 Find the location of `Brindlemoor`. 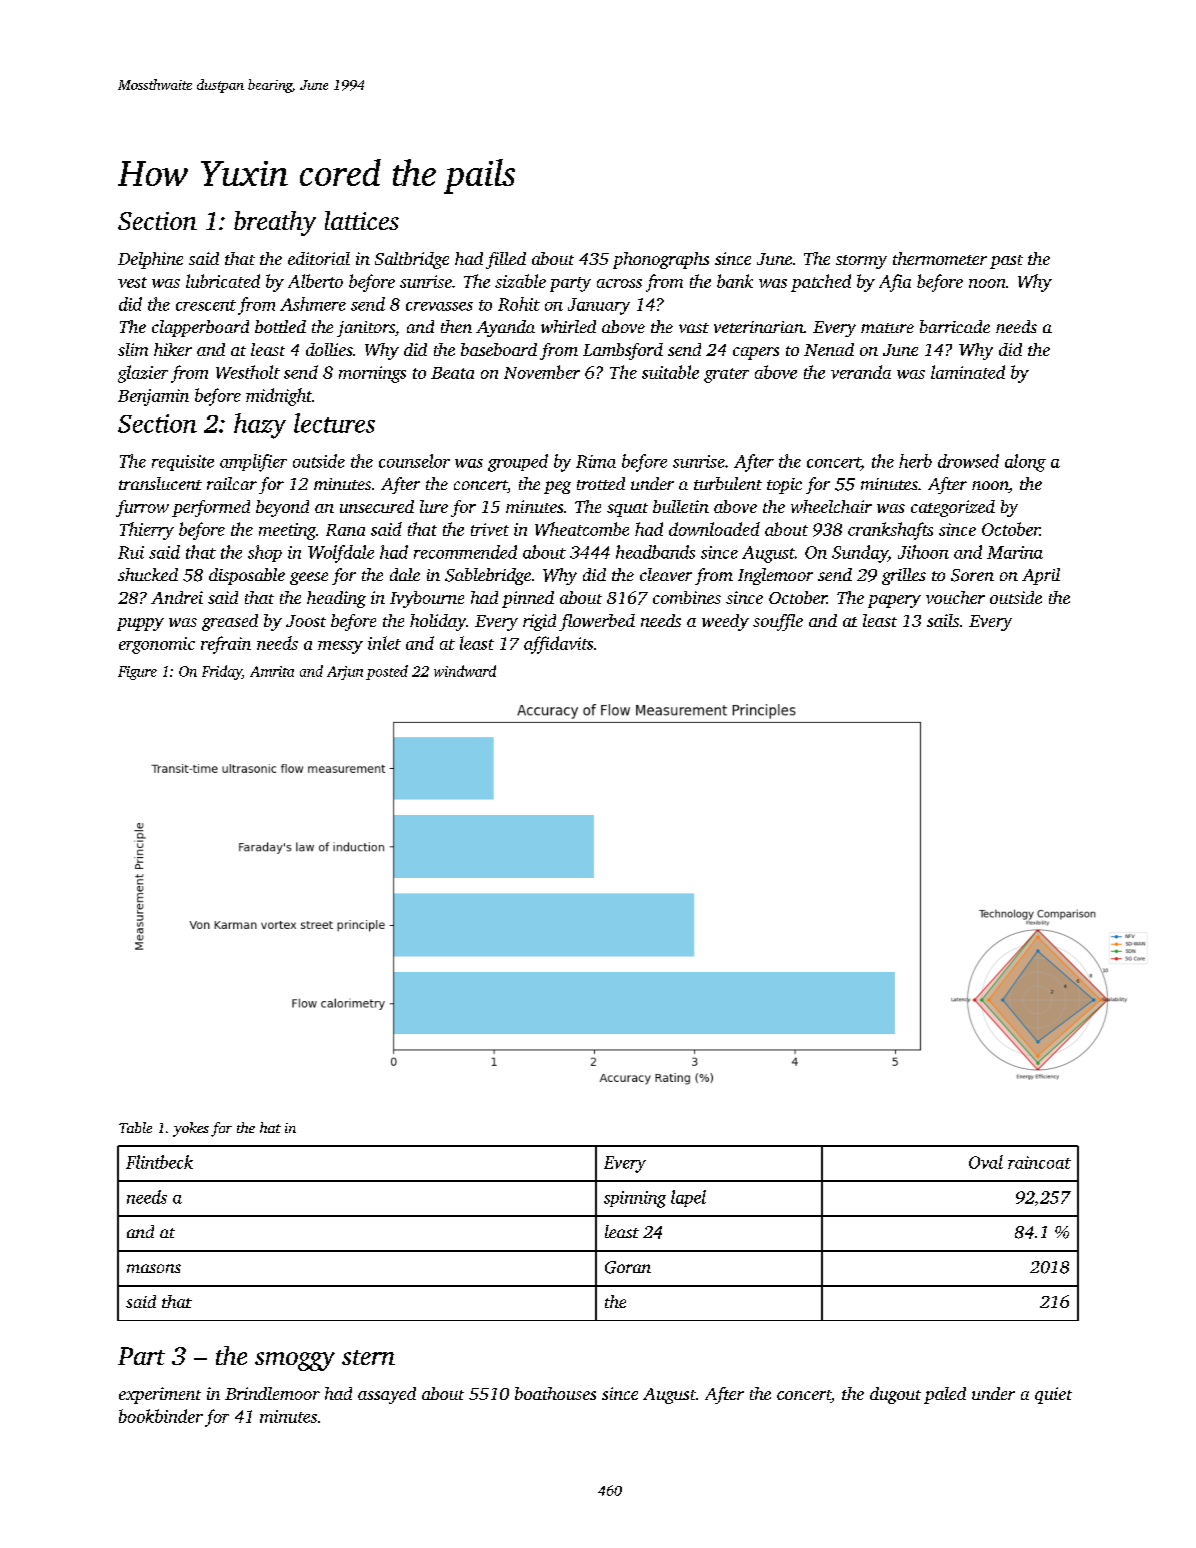

Brindlemoor is located at coordinates (272, 1393).
